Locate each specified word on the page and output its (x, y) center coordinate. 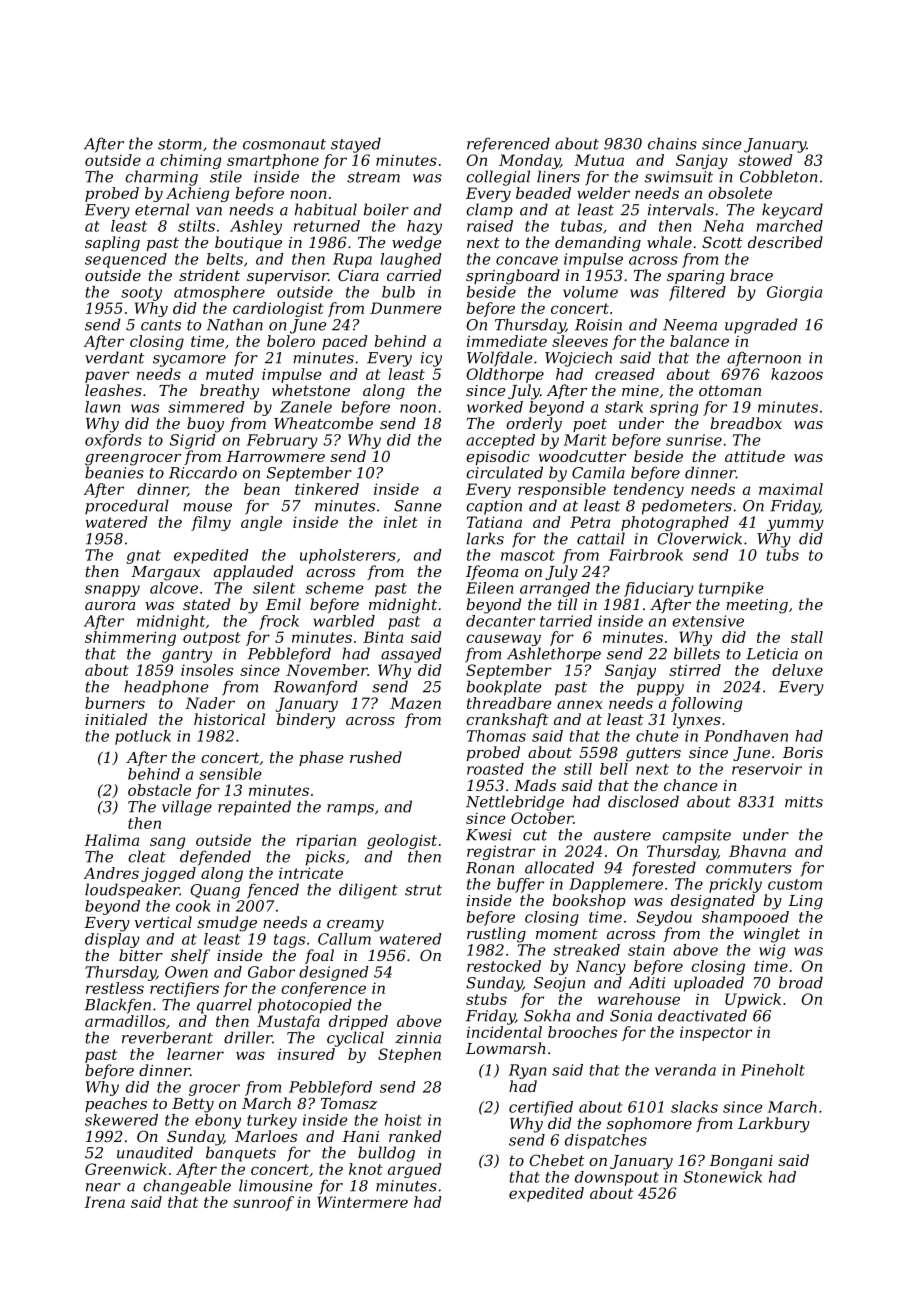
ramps (350, 810)
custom (795, 884)
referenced (508, 144)
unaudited (155, 1152)
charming (161, 178)
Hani (360, 1136)
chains (672, 143)
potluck (143, 737)
